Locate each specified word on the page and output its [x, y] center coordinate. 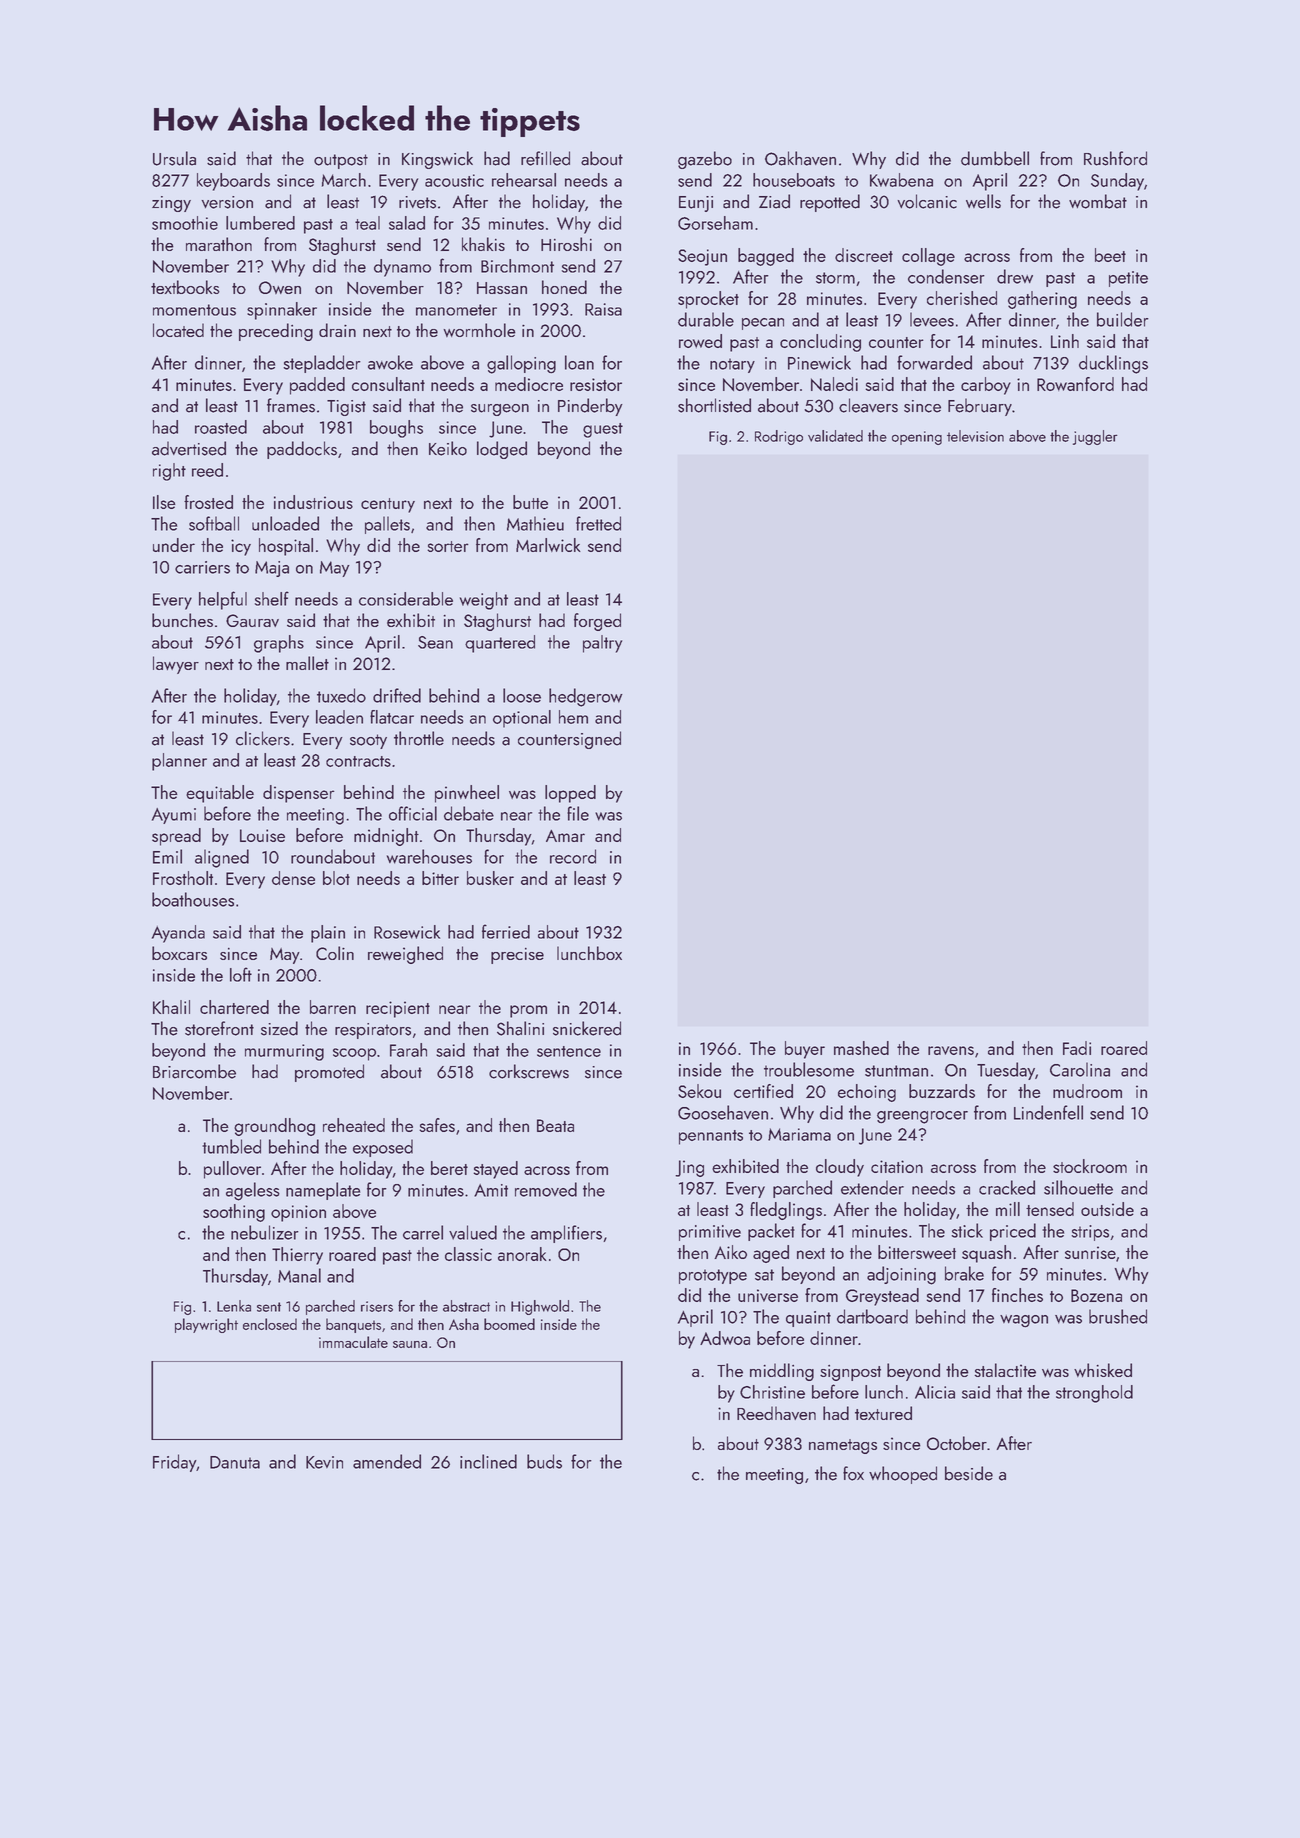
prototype [713, 1276]
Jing [689, 1168]
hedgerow [585, 697]
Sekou [699, 1091]
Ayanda [178, 934]
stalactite [1005, 1370]
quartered [500, 644]
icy [241, 547]
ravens [951, 1050]
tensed [1050, 1209]
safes [437, 1125]
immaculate [353, 1342]
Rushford [1115, 158]
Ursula [174, 158]
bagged [766, 257]
